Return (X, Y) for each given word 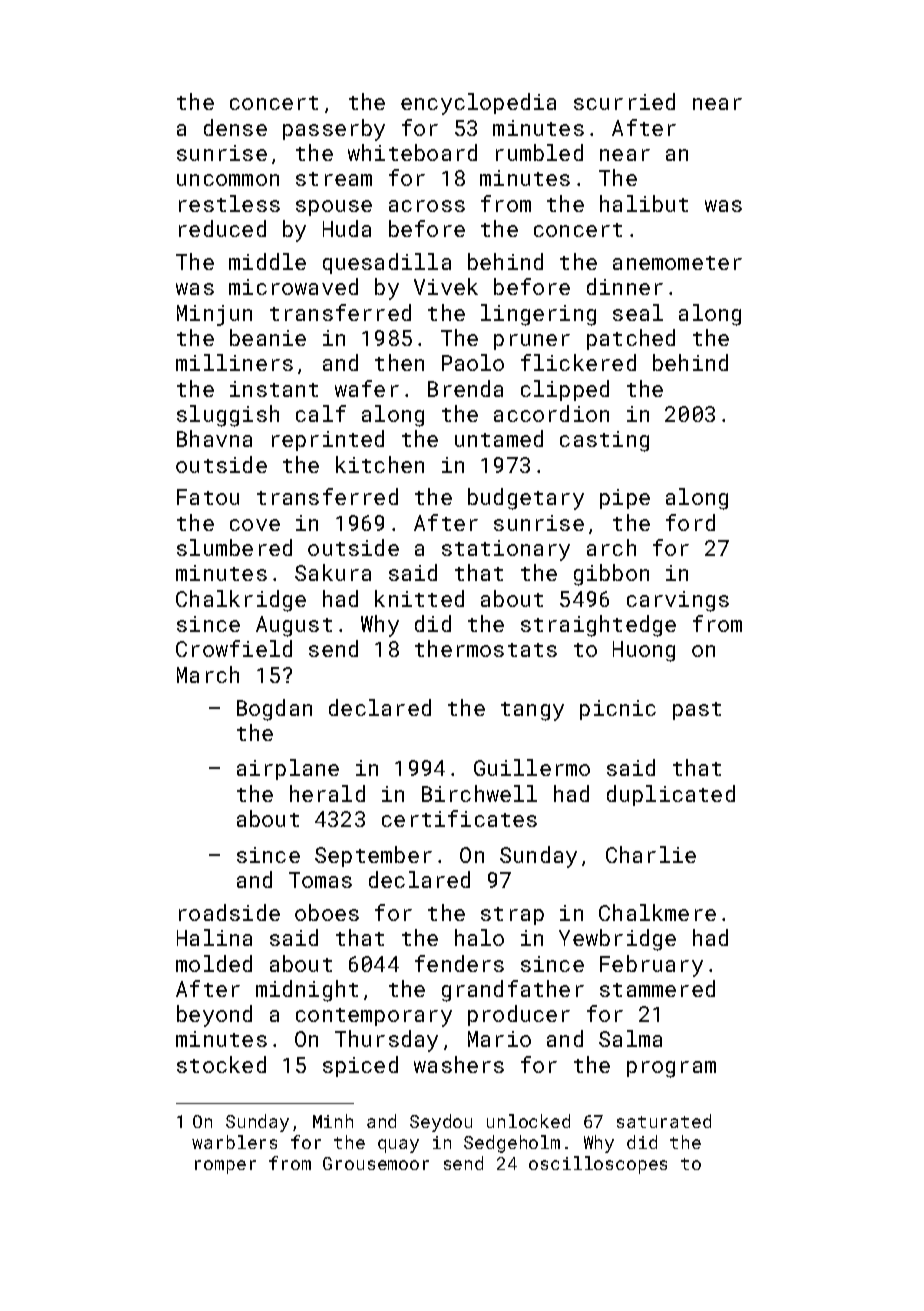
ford (690, 522)
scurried (624, 101)
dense (235, 127)
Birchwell (479, 793)
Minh (333, 1121)
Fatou (208, 497)
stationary (506, 550)
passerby (334, 130)
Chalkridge (241, 601)
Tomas (320, 880)
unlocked (528, 1121)
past (697, 711)
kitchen (380, 464)
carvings (678, 601)
